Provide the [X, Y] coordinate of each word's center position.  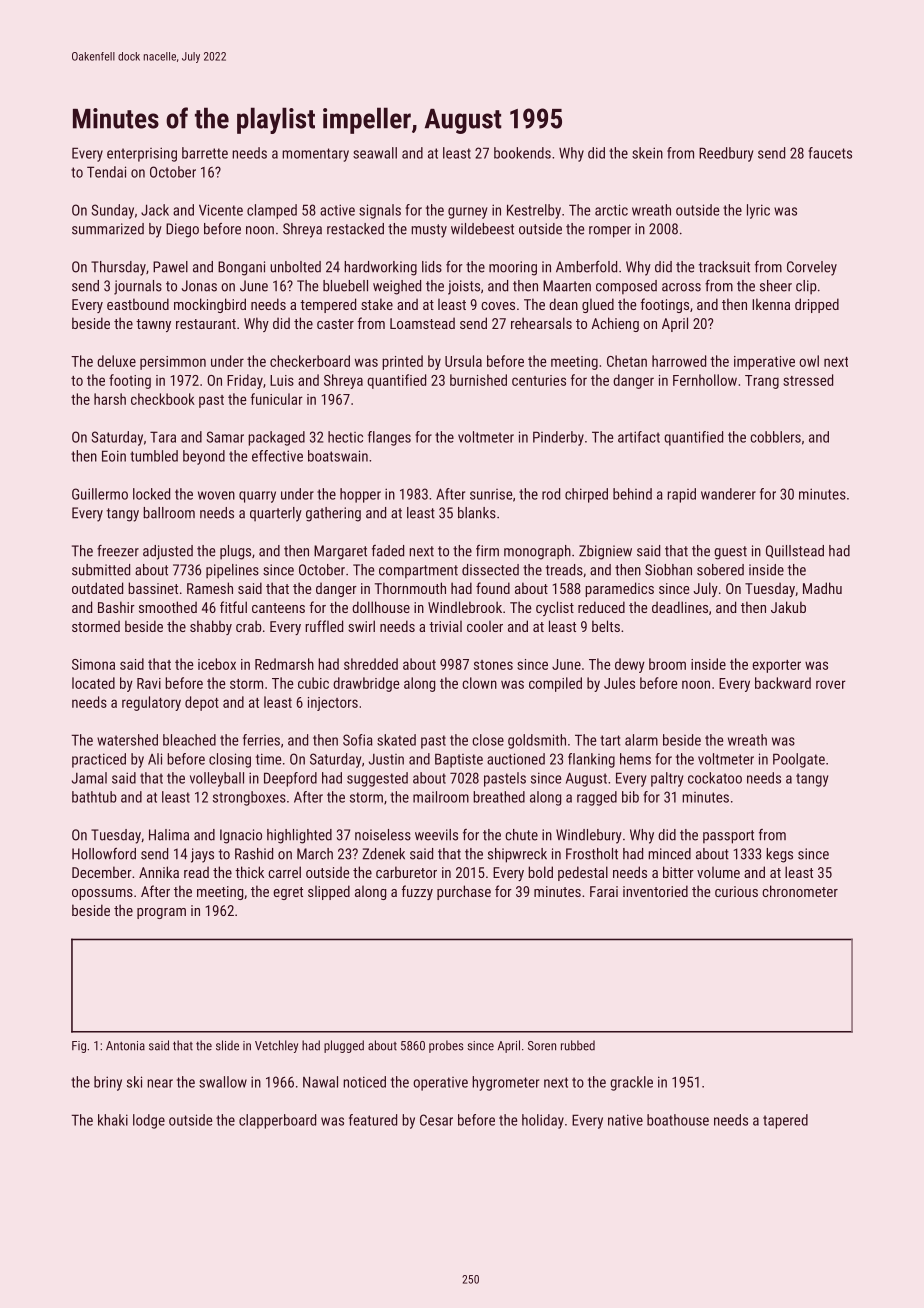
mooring [513, 268]
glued [598, 305]
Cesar [436, 1120]
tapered [785, 1121]
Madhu [822, 588]
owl [809, 361]
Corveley [812, 268]
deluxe [116, 361]
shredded [371, 664]
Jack [155, 210]
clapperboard [277, 1121]
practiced [99, 760]
